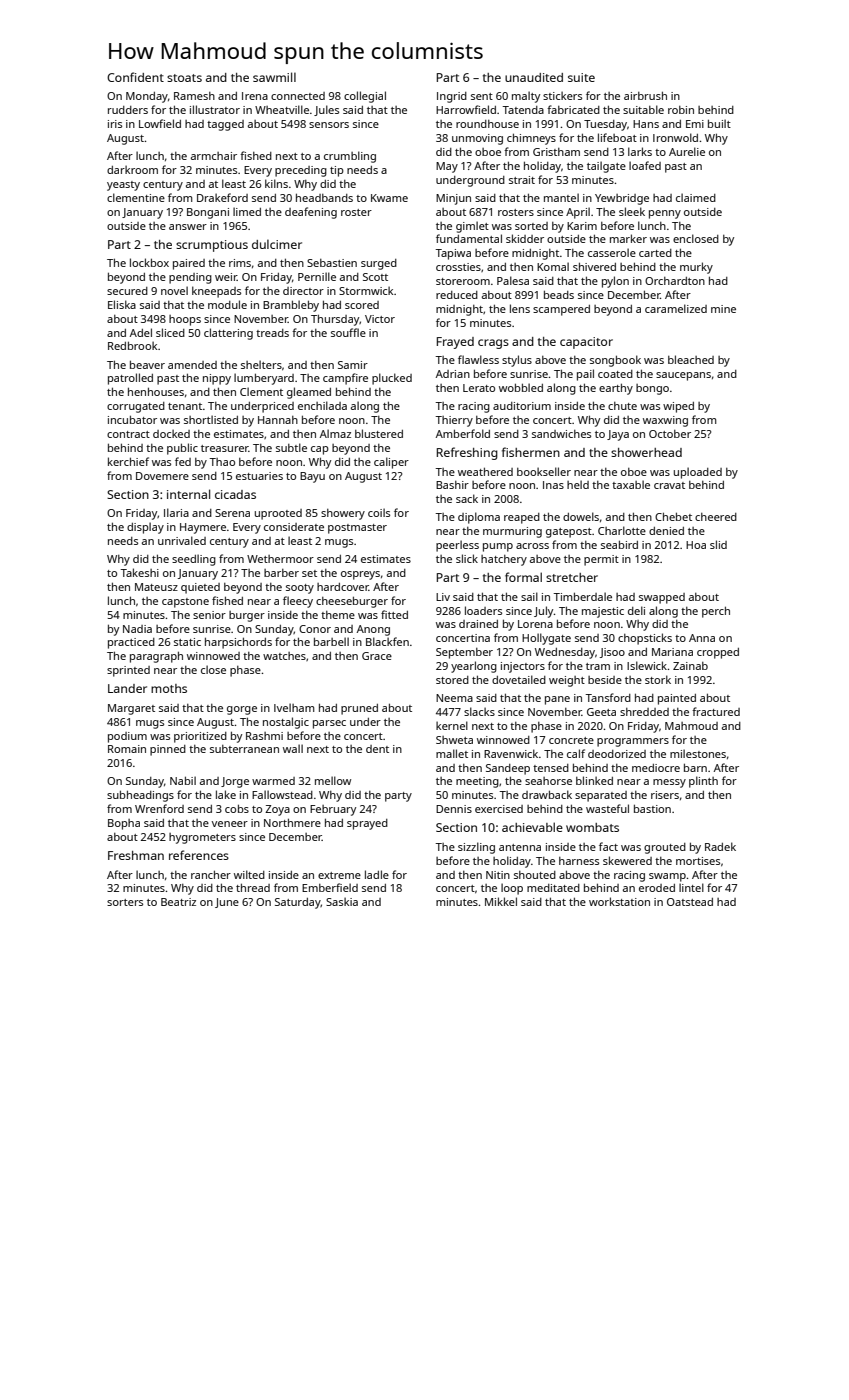 This screenshot has width=849, height=1400. I want to click on Conor, so click(315, 629).
